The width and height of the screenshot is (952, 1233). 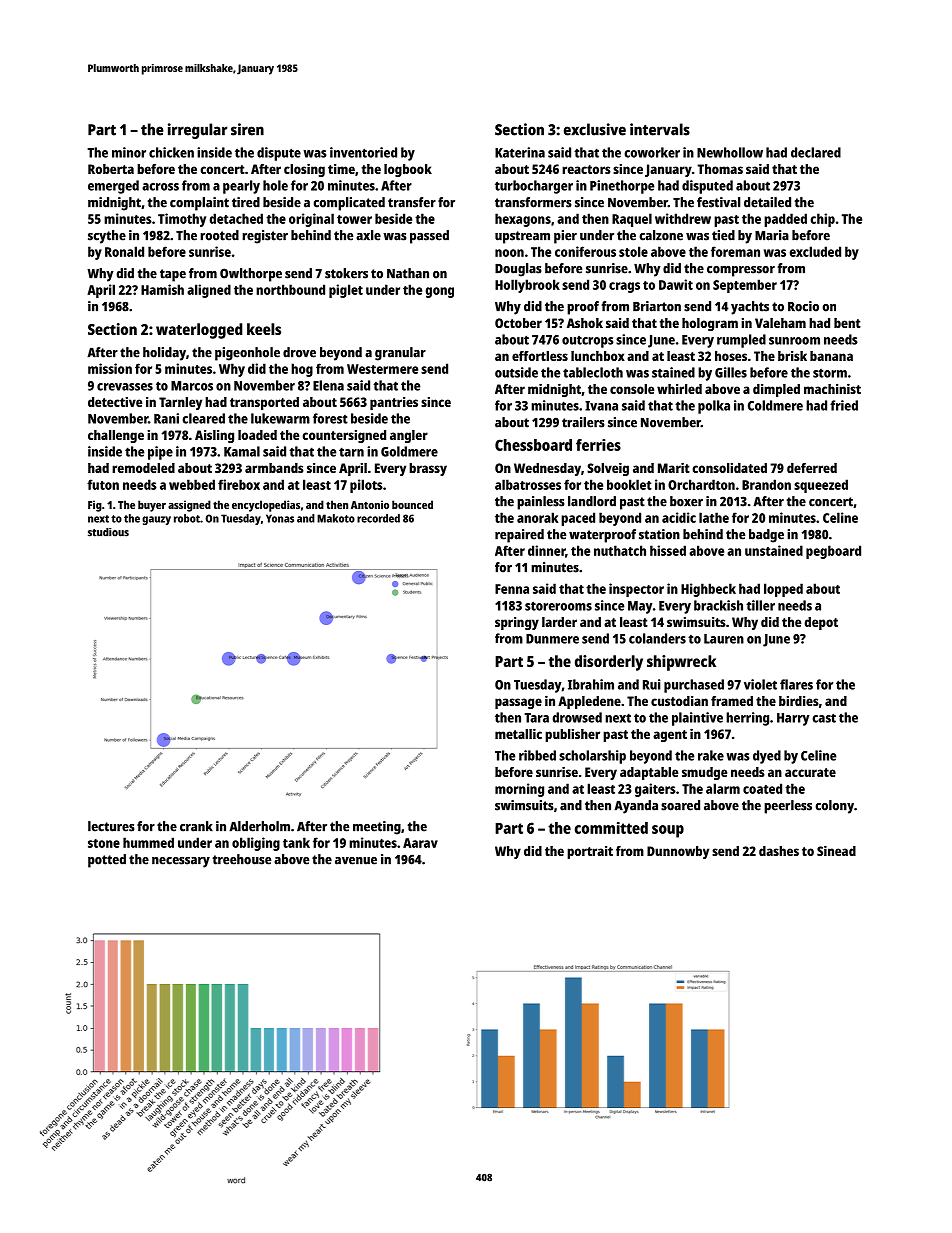 I want to click on mission, so click(x=110, y=368).
